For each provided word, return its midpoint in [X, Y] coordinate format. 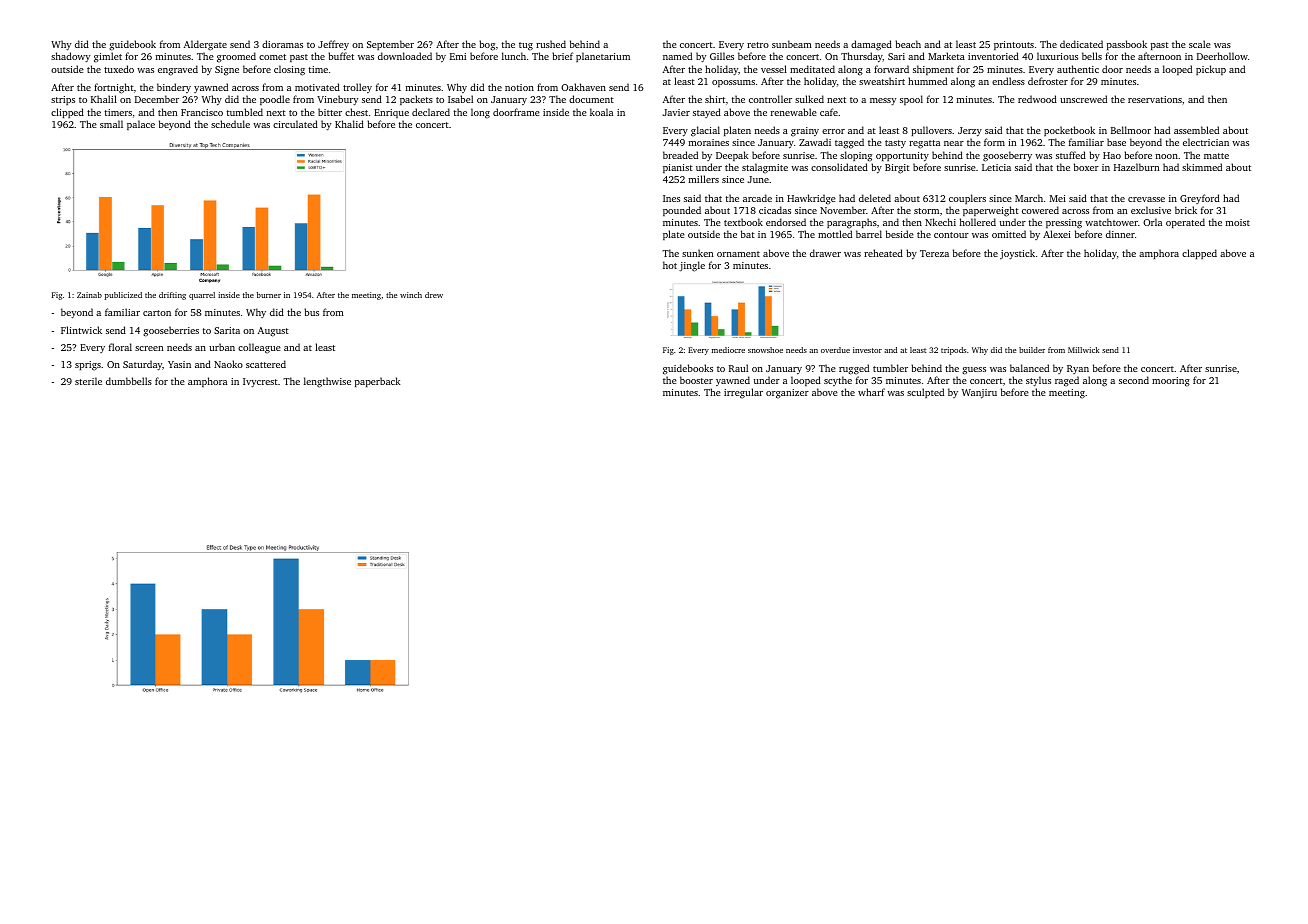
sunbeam [792, 44]
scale [1200, 44]
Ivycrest [260, 382]
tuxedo [119, 69]
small [111, 124]
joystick [1017, 254]
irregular [743, 393]
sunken [697, 253]
